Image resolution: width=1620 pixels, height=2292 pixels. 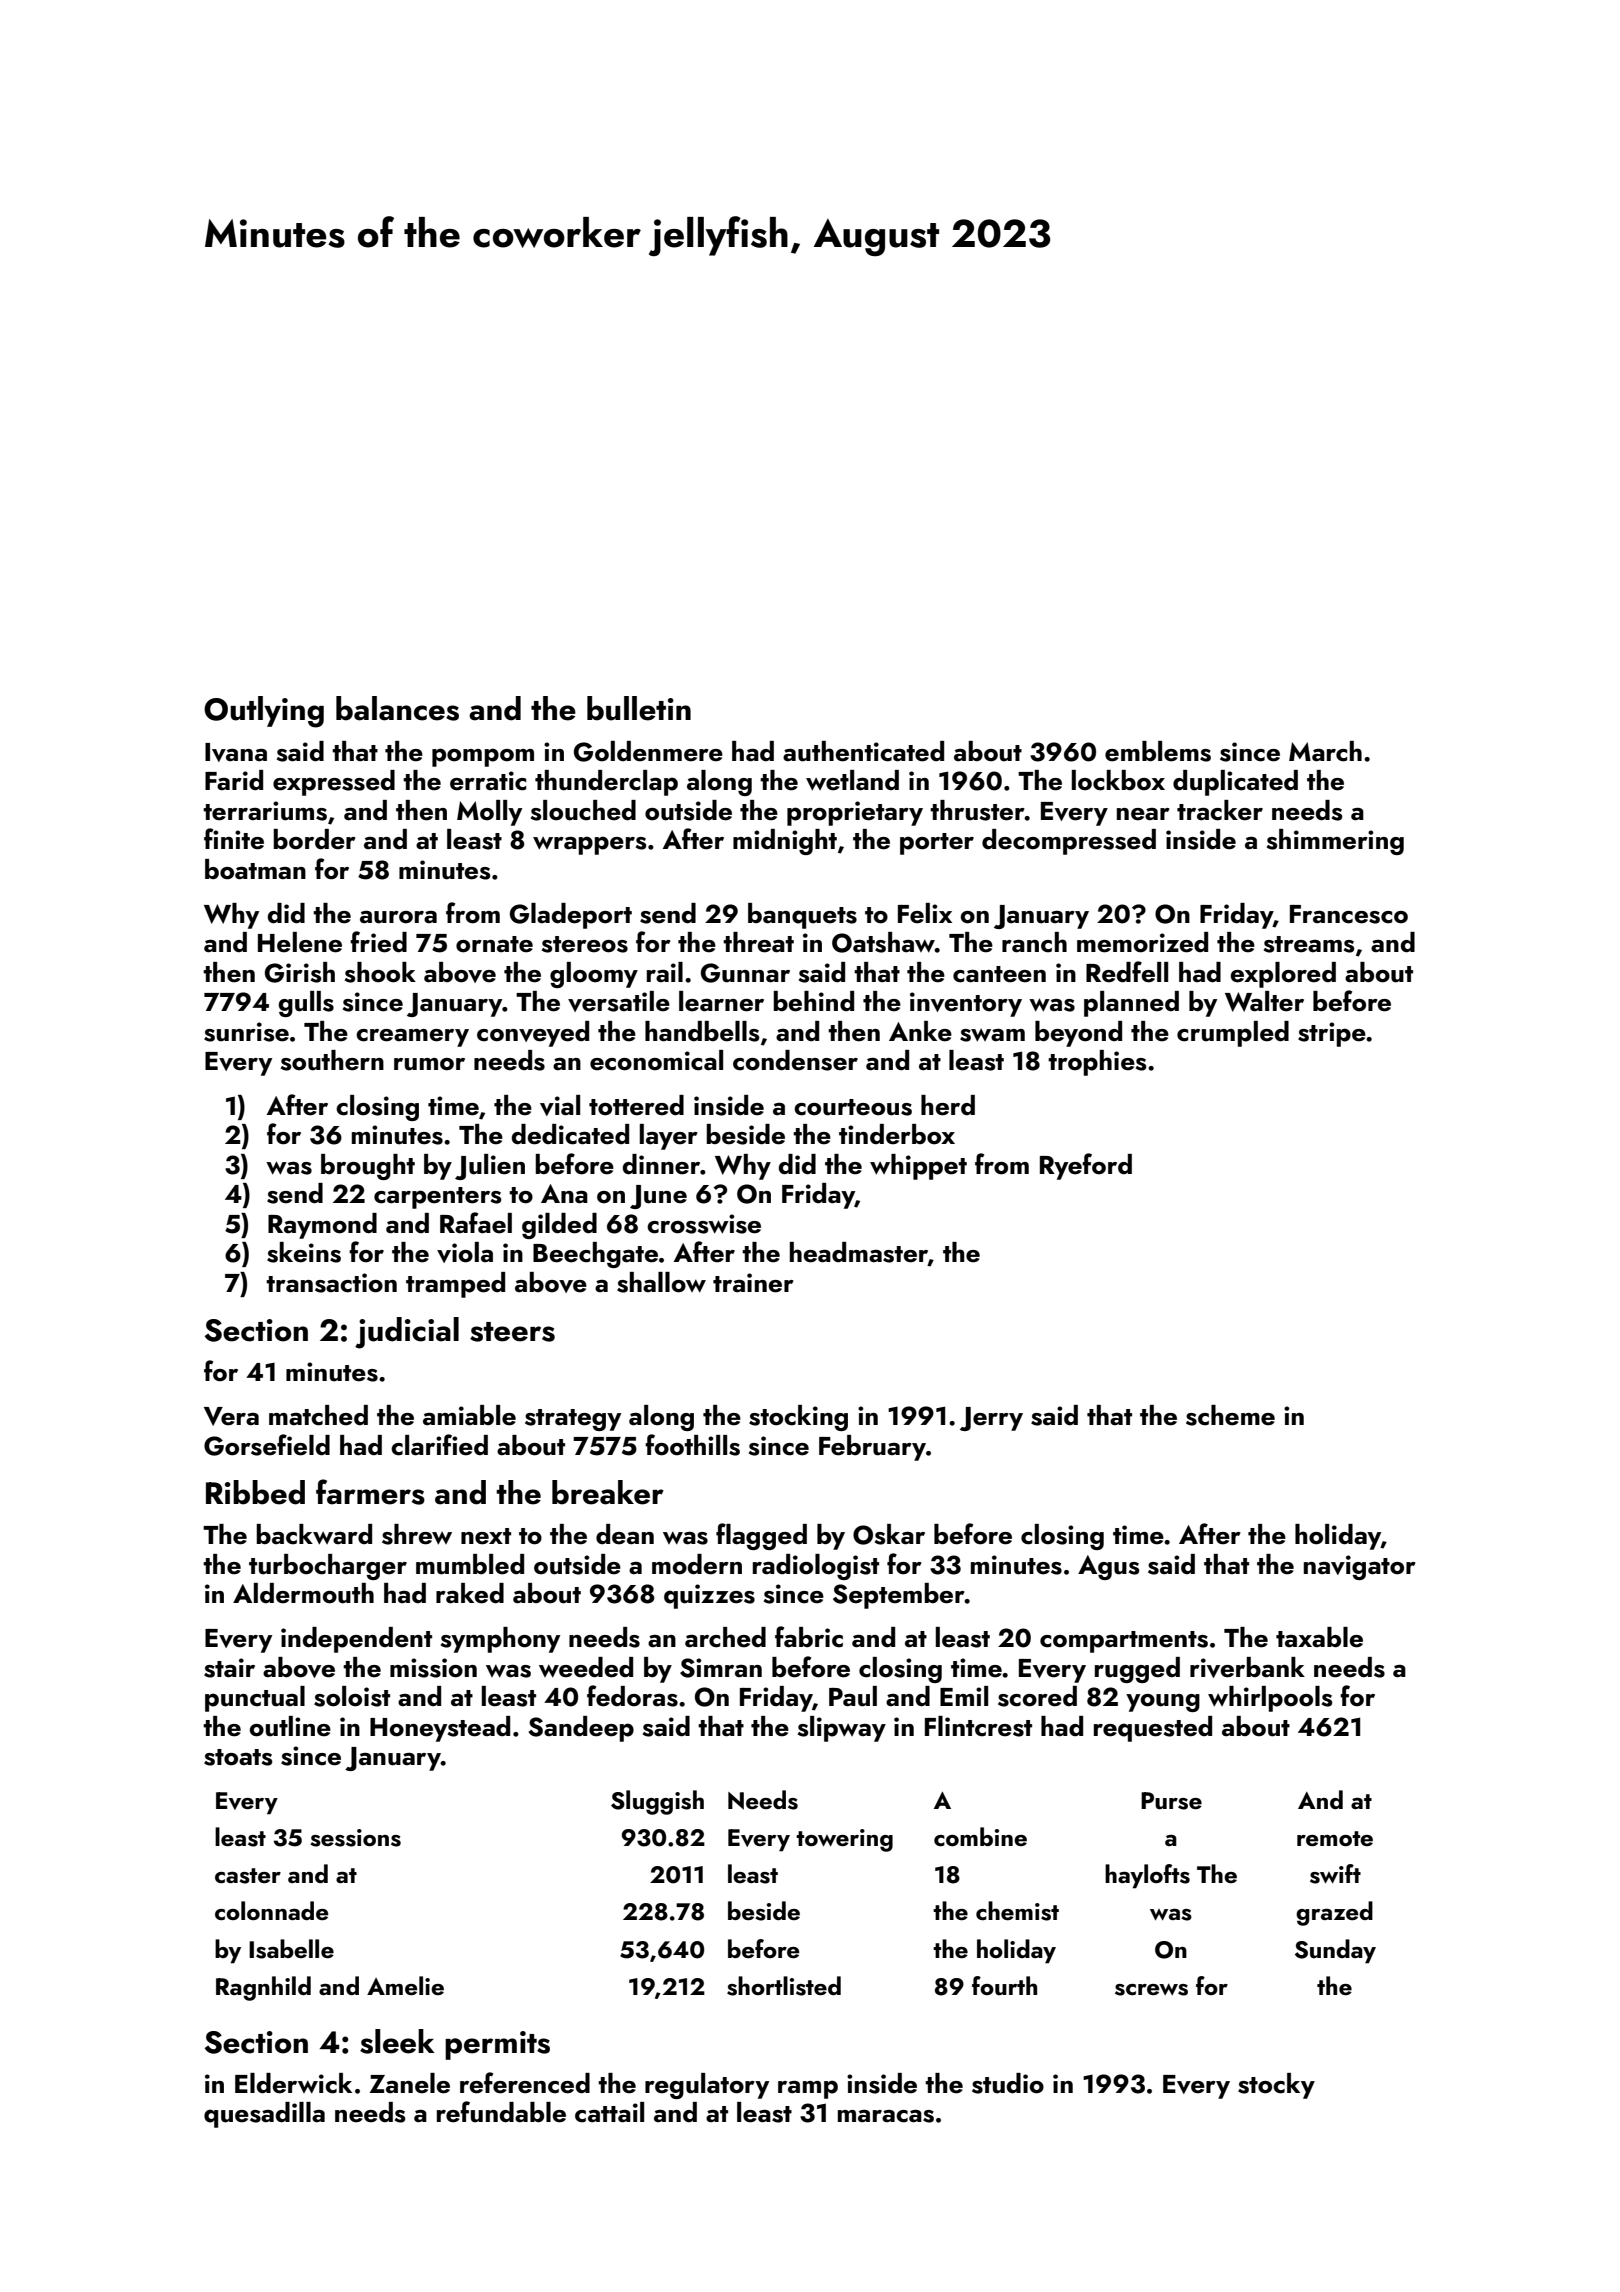 I want to click on Ribbed, so click(x=255, y=1492).
